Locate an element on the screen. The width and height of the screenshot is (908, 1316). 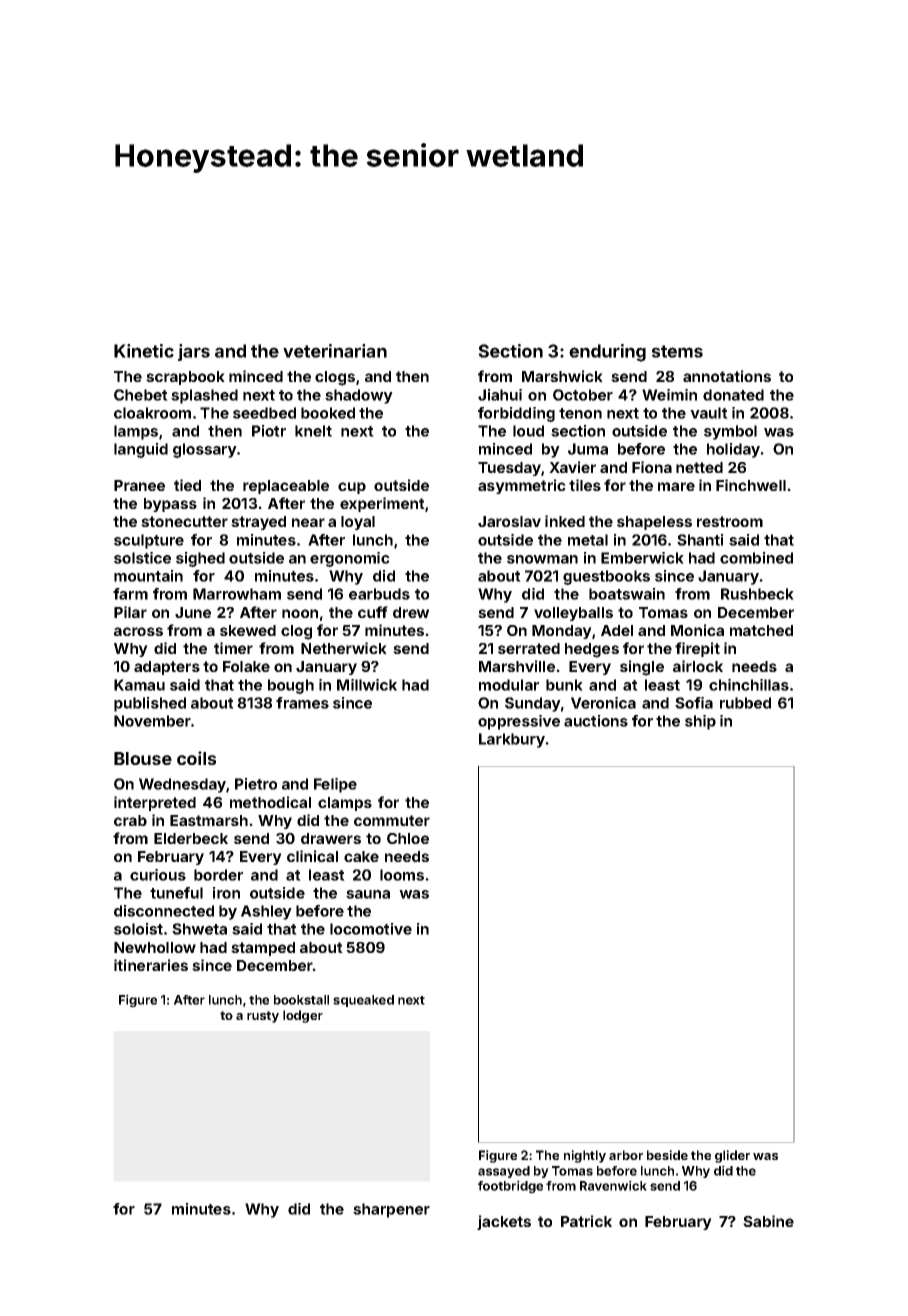
sharpener is located at coordinates (391, 1210).
